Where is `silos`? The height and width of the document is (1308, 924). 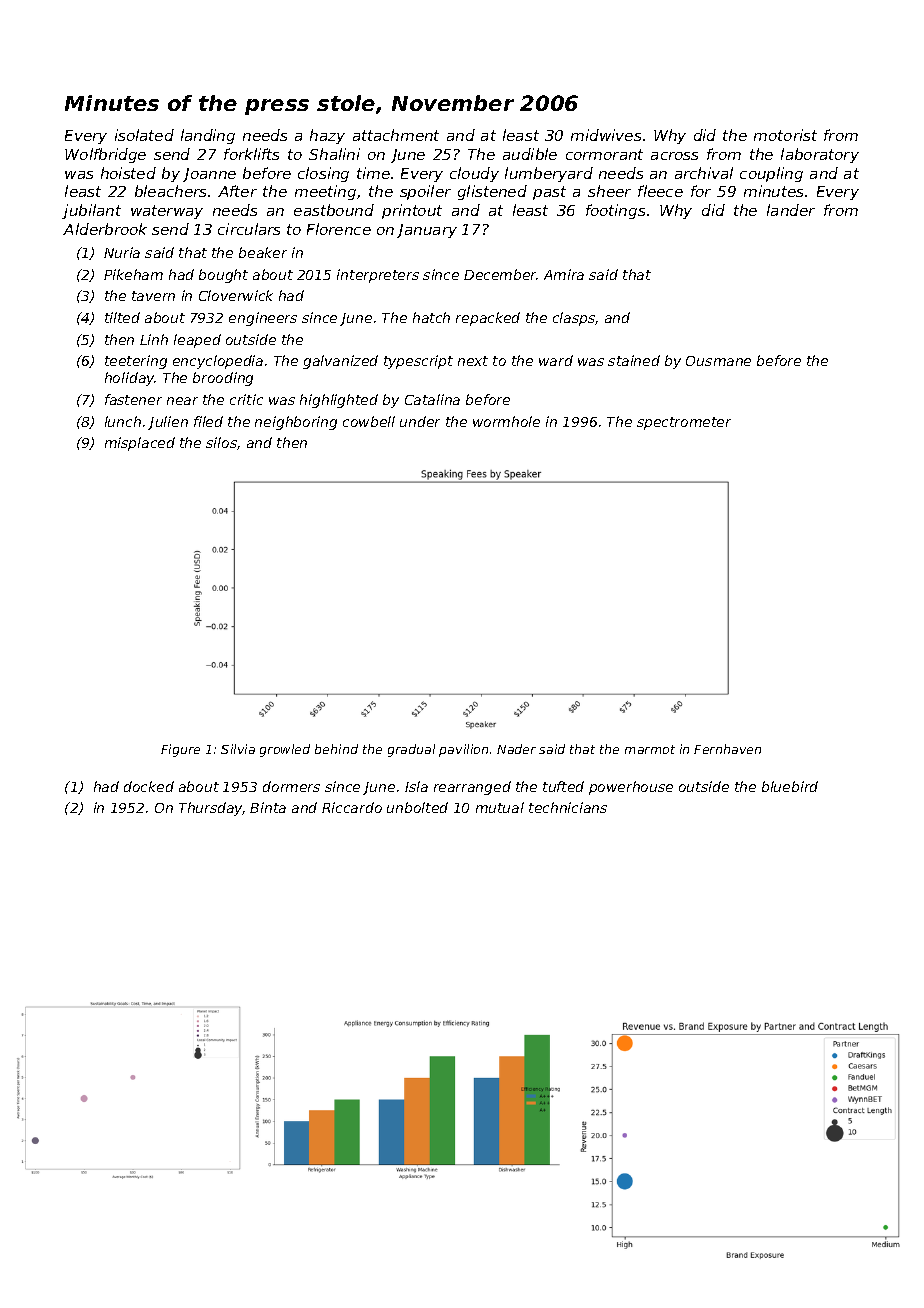
silos is located at coordinates (221, 442).
